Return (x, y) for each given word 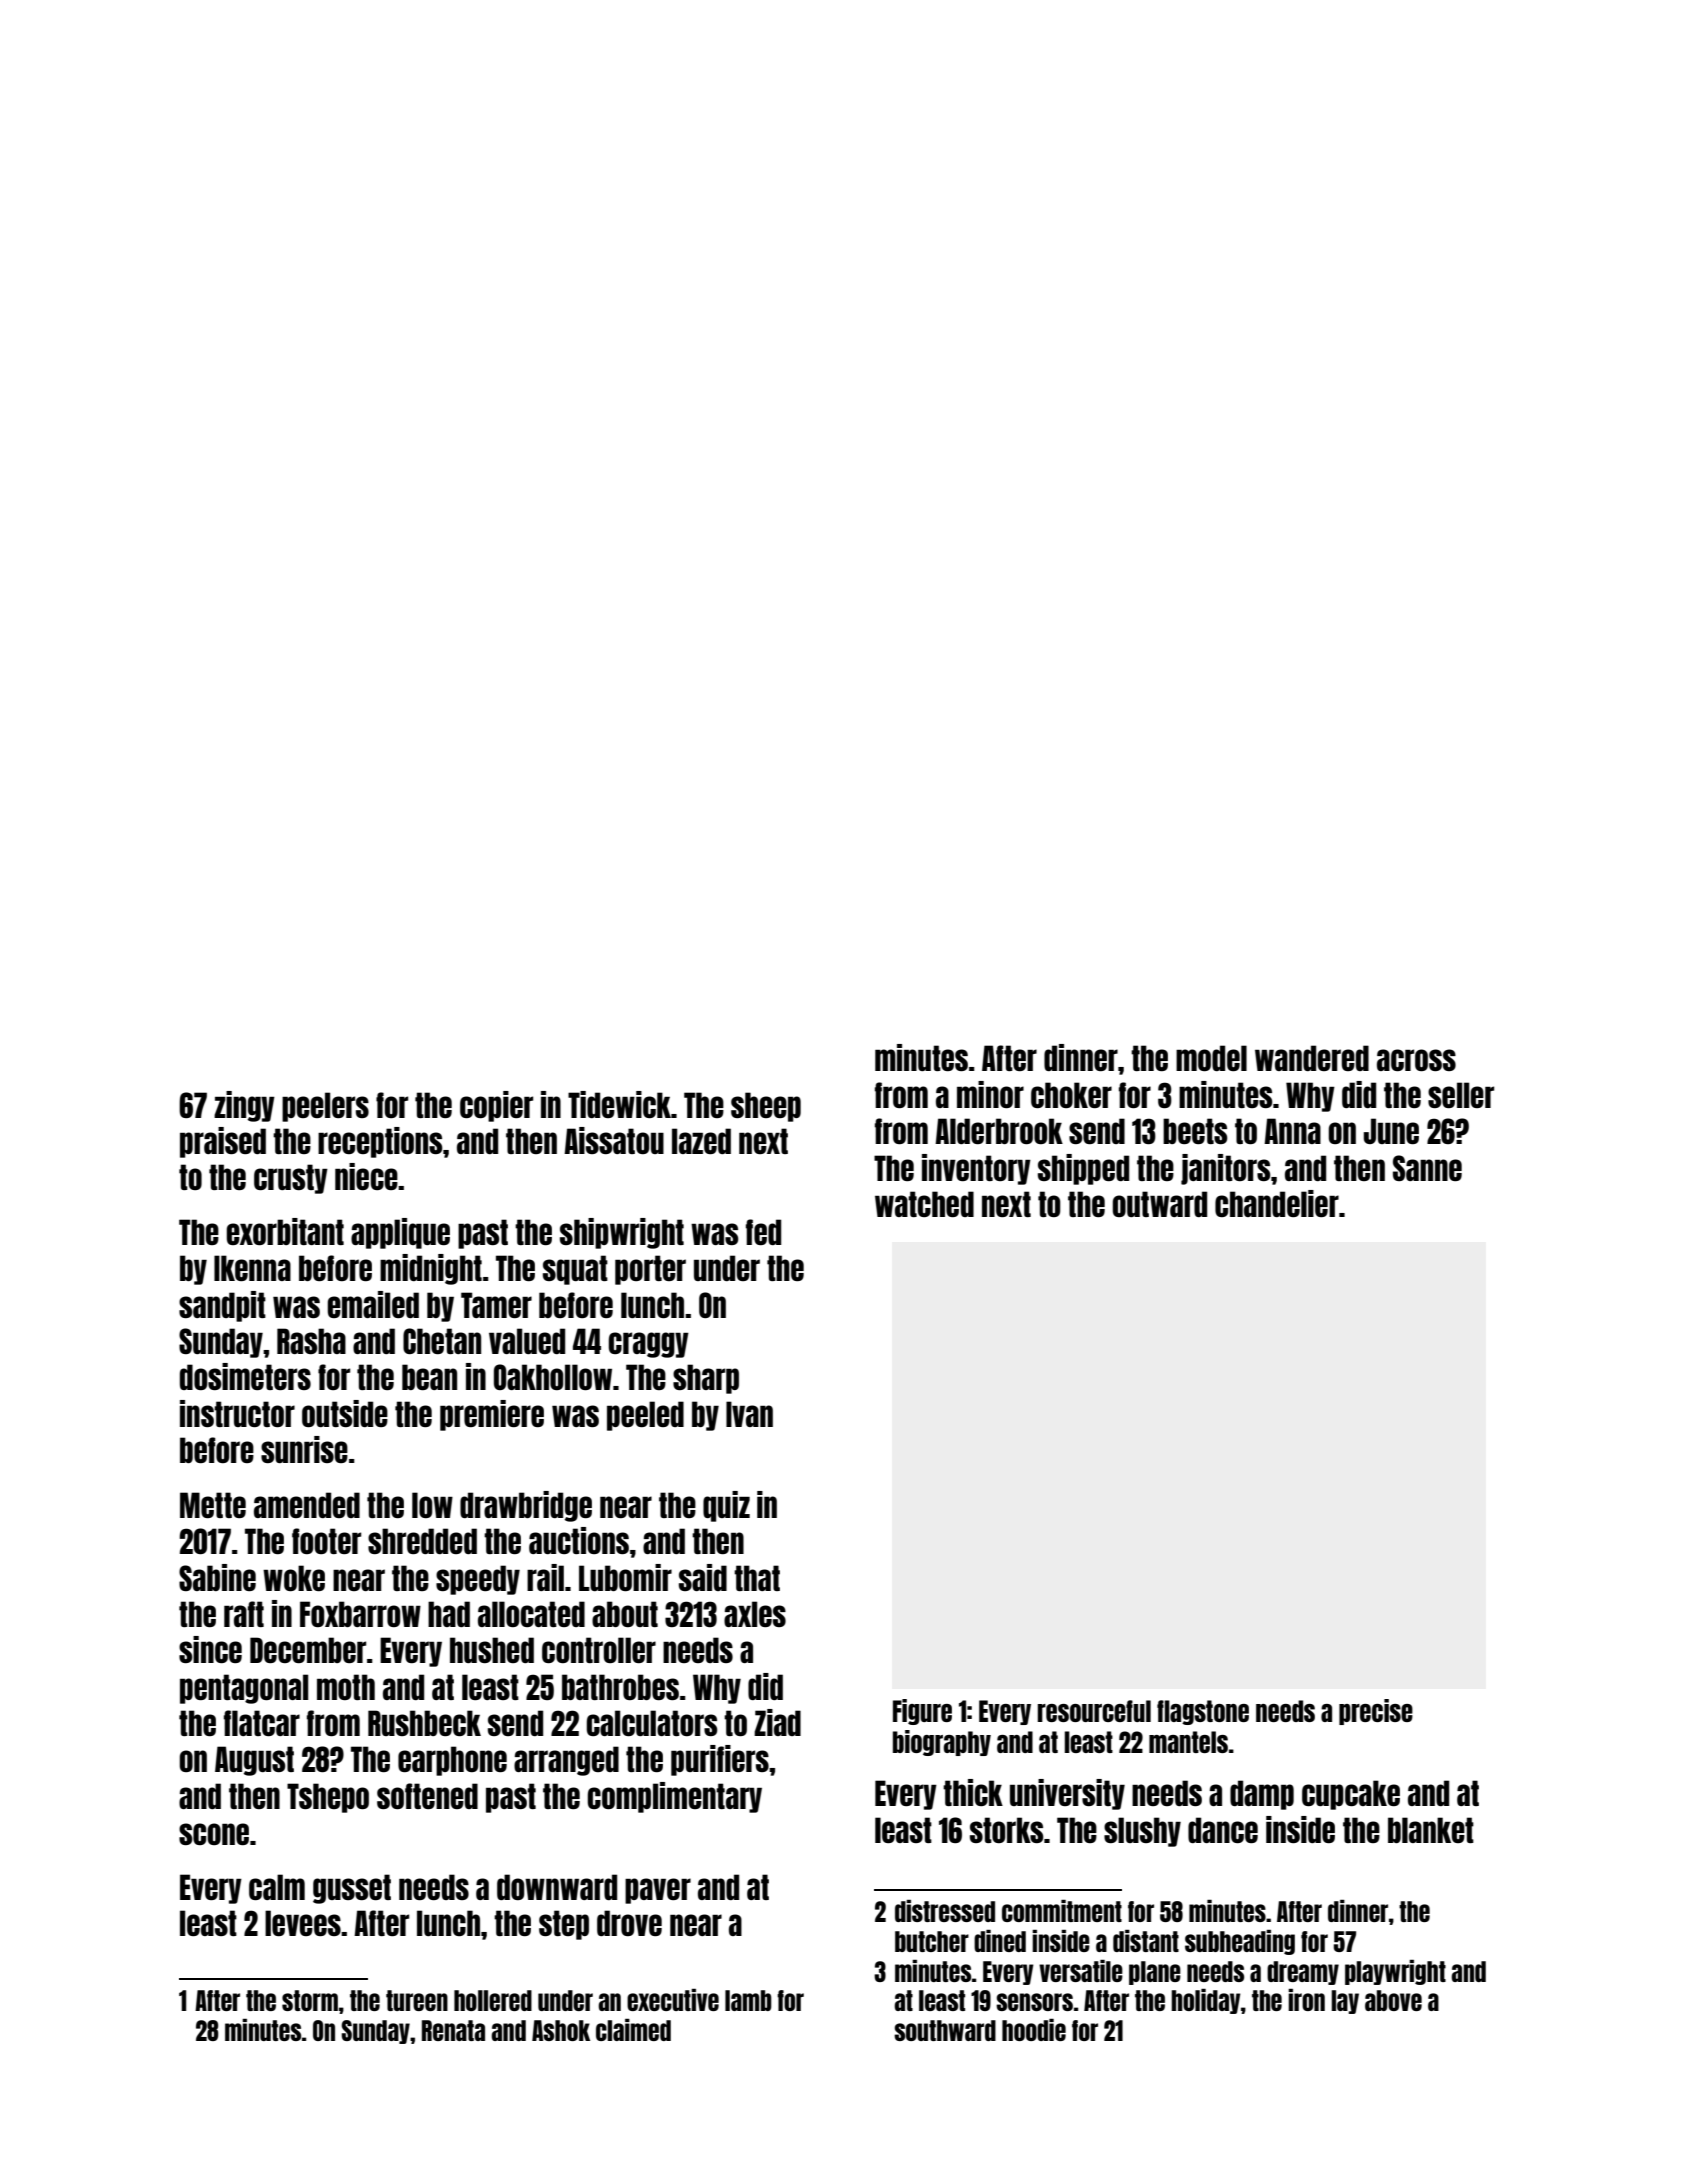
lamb (748, 2000)
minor (990, 1094)
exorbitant (285, 1231)
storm (310, 2000)
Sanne (1427, 1168)
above (1393, 2000)
